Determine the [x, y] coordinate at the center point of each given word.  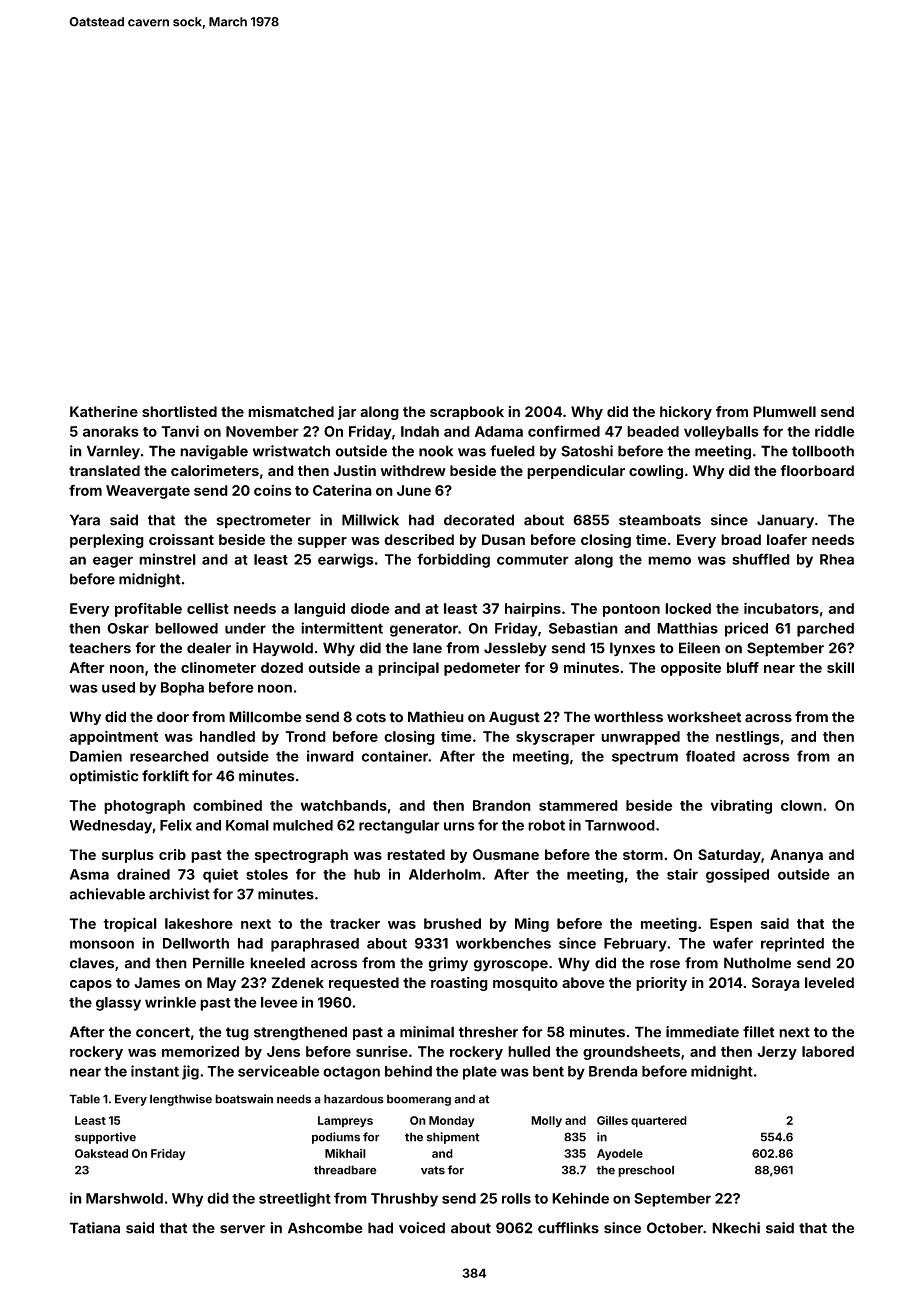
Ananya [796, 856]
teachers [100, 648]
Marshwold [124, 1198]
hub [367, 874]
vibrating [741, 807]
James [157, 982]
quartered [659, 1122]
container [395, 756]
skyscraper [555, 738]
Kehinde [580, 1198]
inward [330, 756]
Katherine [104, 411]
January [785, 521]
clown [801, 805]
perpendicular [576, 472]
